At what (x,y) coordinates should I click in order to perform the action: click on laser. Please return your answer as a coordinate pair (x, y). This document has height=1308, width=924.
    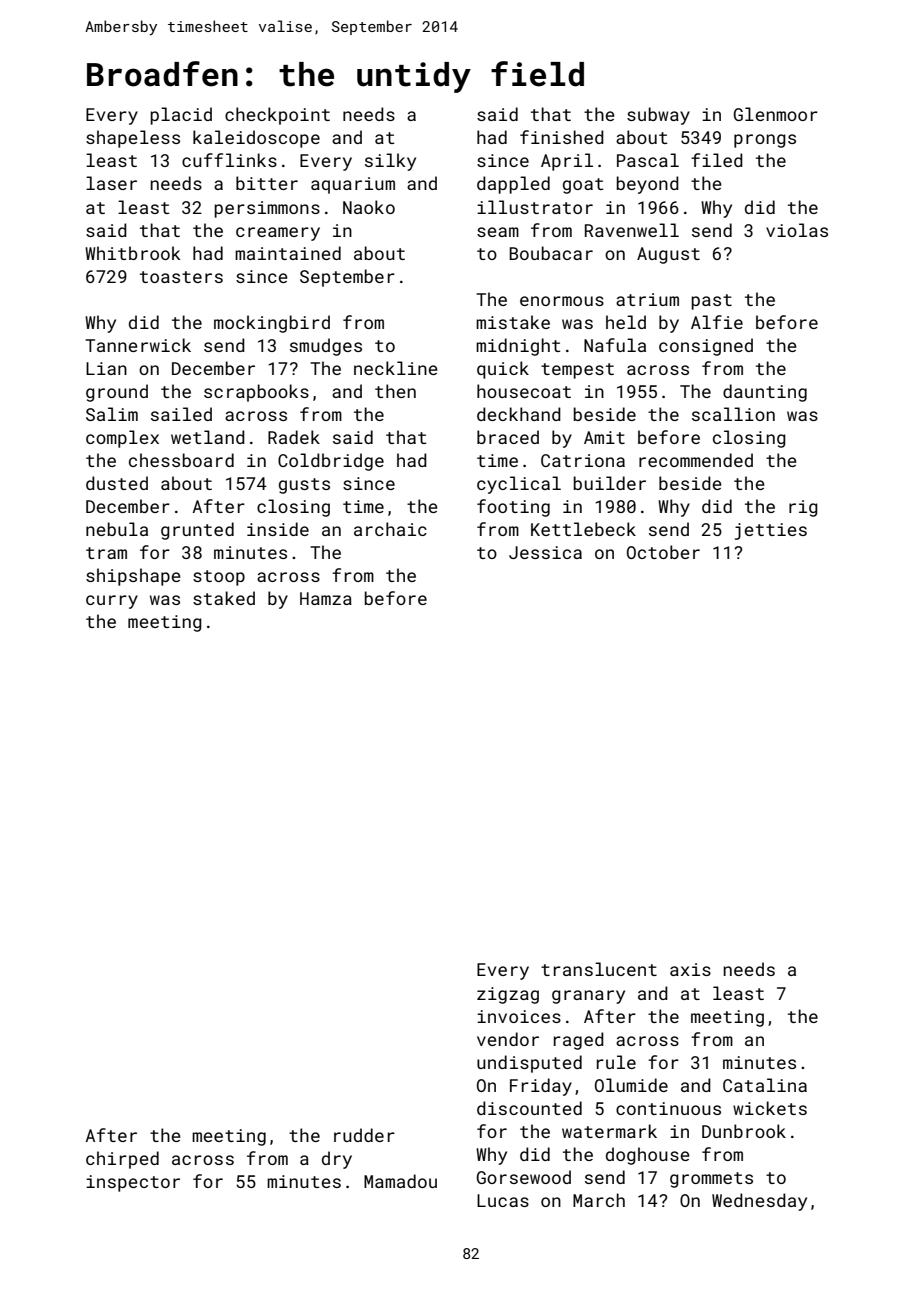
    Looking at the image, I should click on (111, 183).
